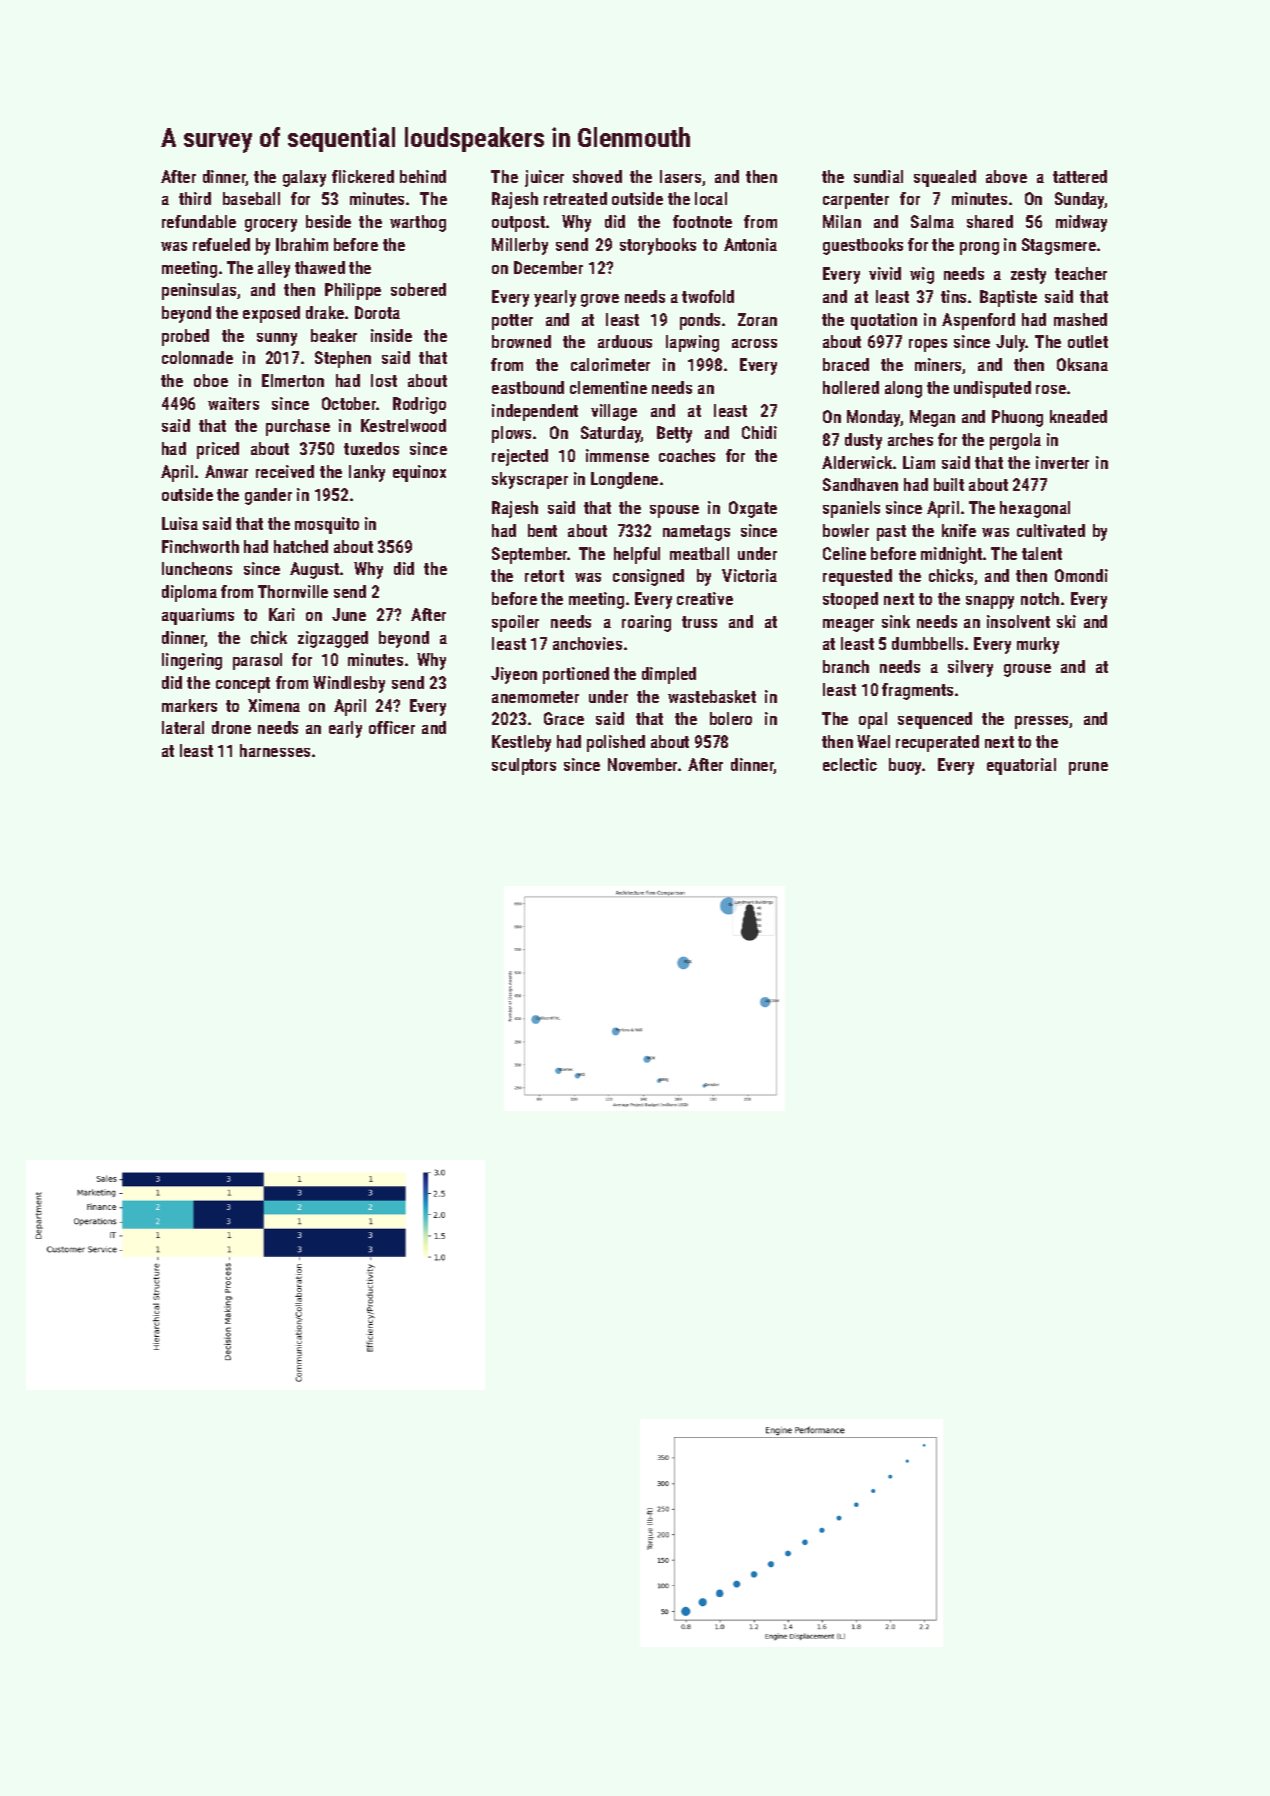  Describe the element at coordinates (702, 221) in the document. I see `footnote` at that location.
